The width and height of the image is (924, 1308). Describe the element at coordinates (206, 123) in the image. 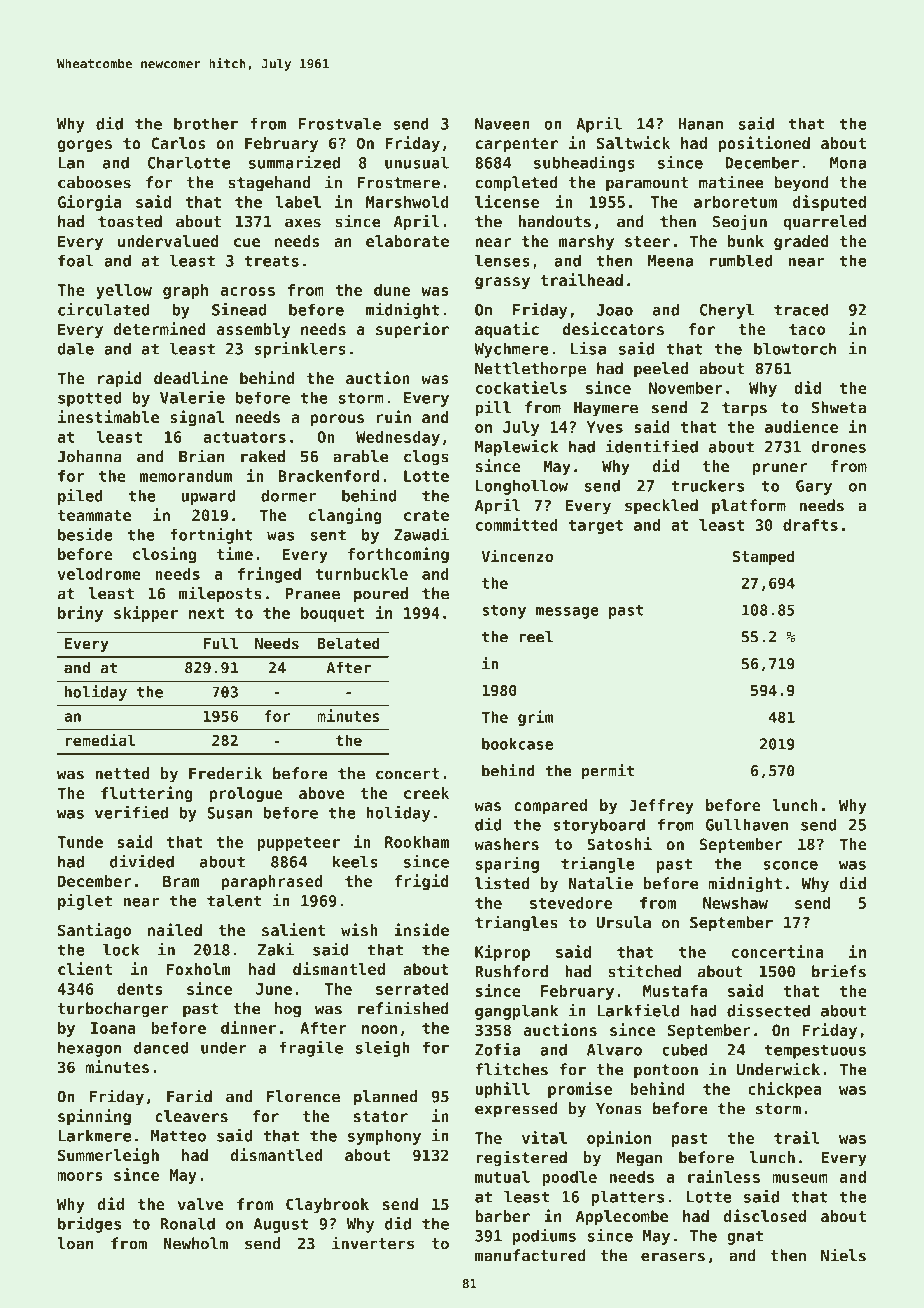

I see `brother` at that location.
